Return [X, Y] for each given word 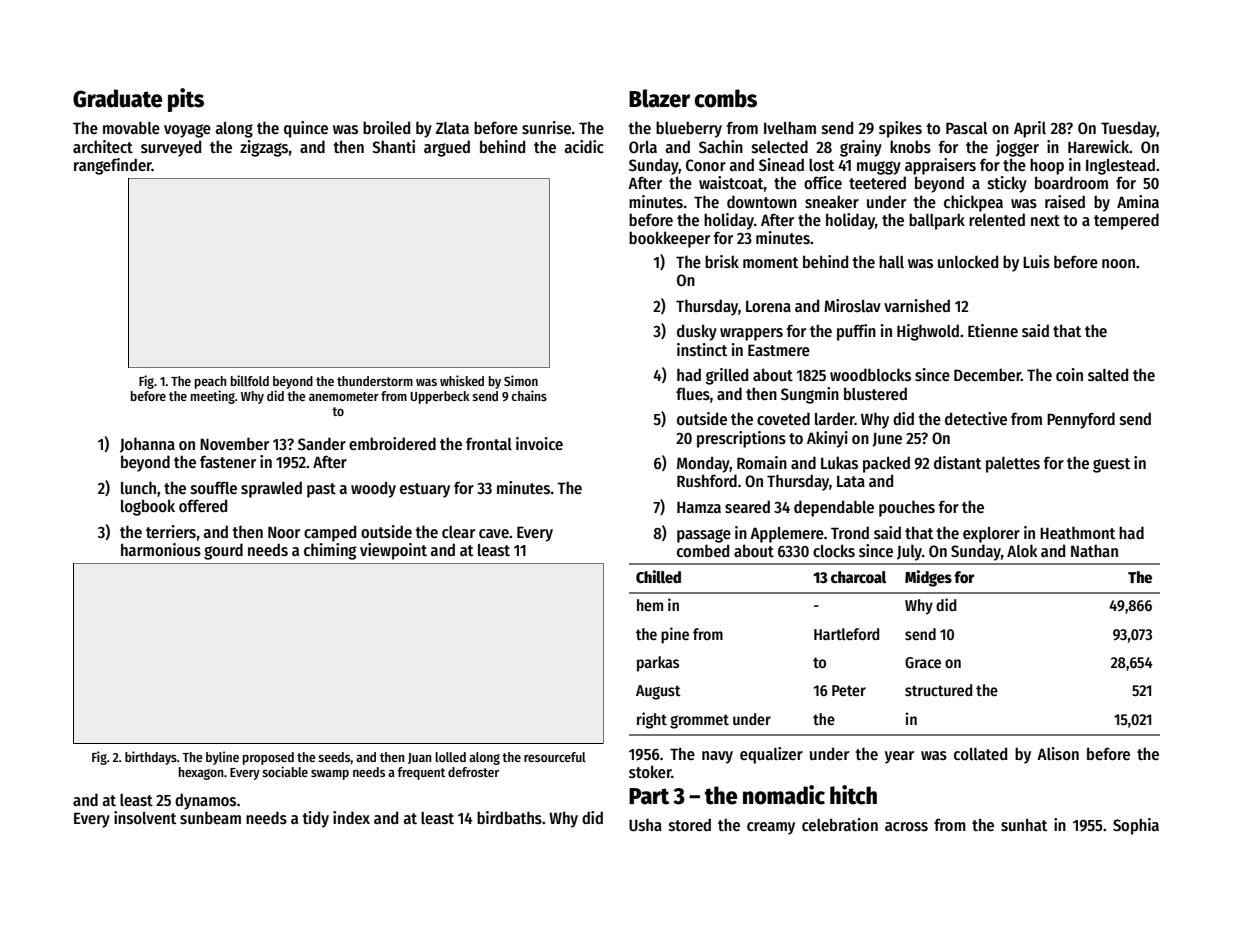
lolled [450, 757]
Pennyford [1081, 420]
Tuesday [1129, 129]
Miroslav [852, 306]
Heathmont [1077, 532]
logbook [148, 507]
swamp [330, 775]
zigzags [264, 148]
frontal [489, 443]
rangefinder [113, 166]
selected [780, 146]
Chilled [658, 577]
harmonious [161, 549]
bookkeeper [669, 239]
